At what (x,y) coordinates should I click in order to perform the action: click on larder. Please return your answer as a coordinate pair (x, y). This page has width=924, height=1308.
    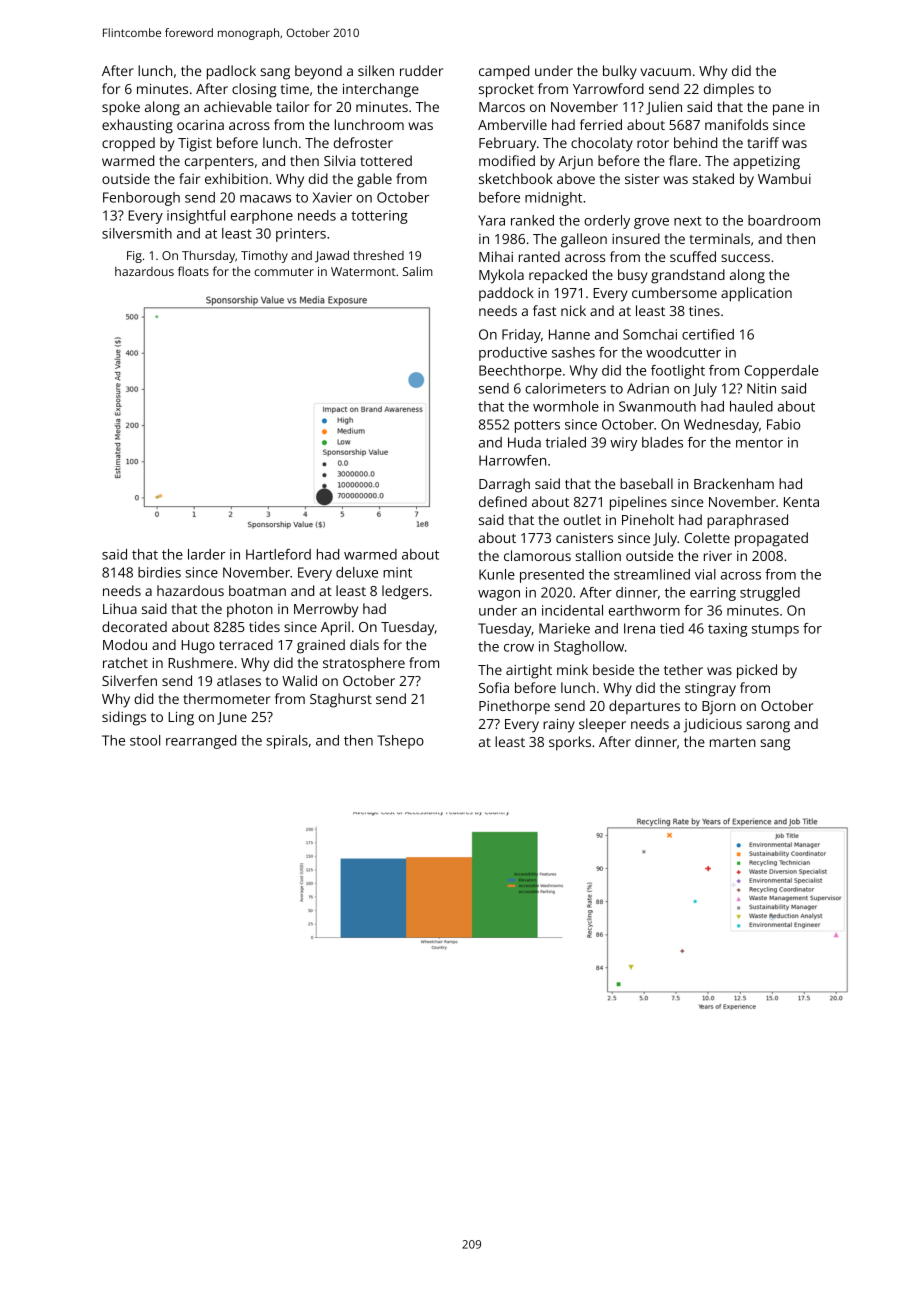
    Looking at the image, I should click on (207, 554).
